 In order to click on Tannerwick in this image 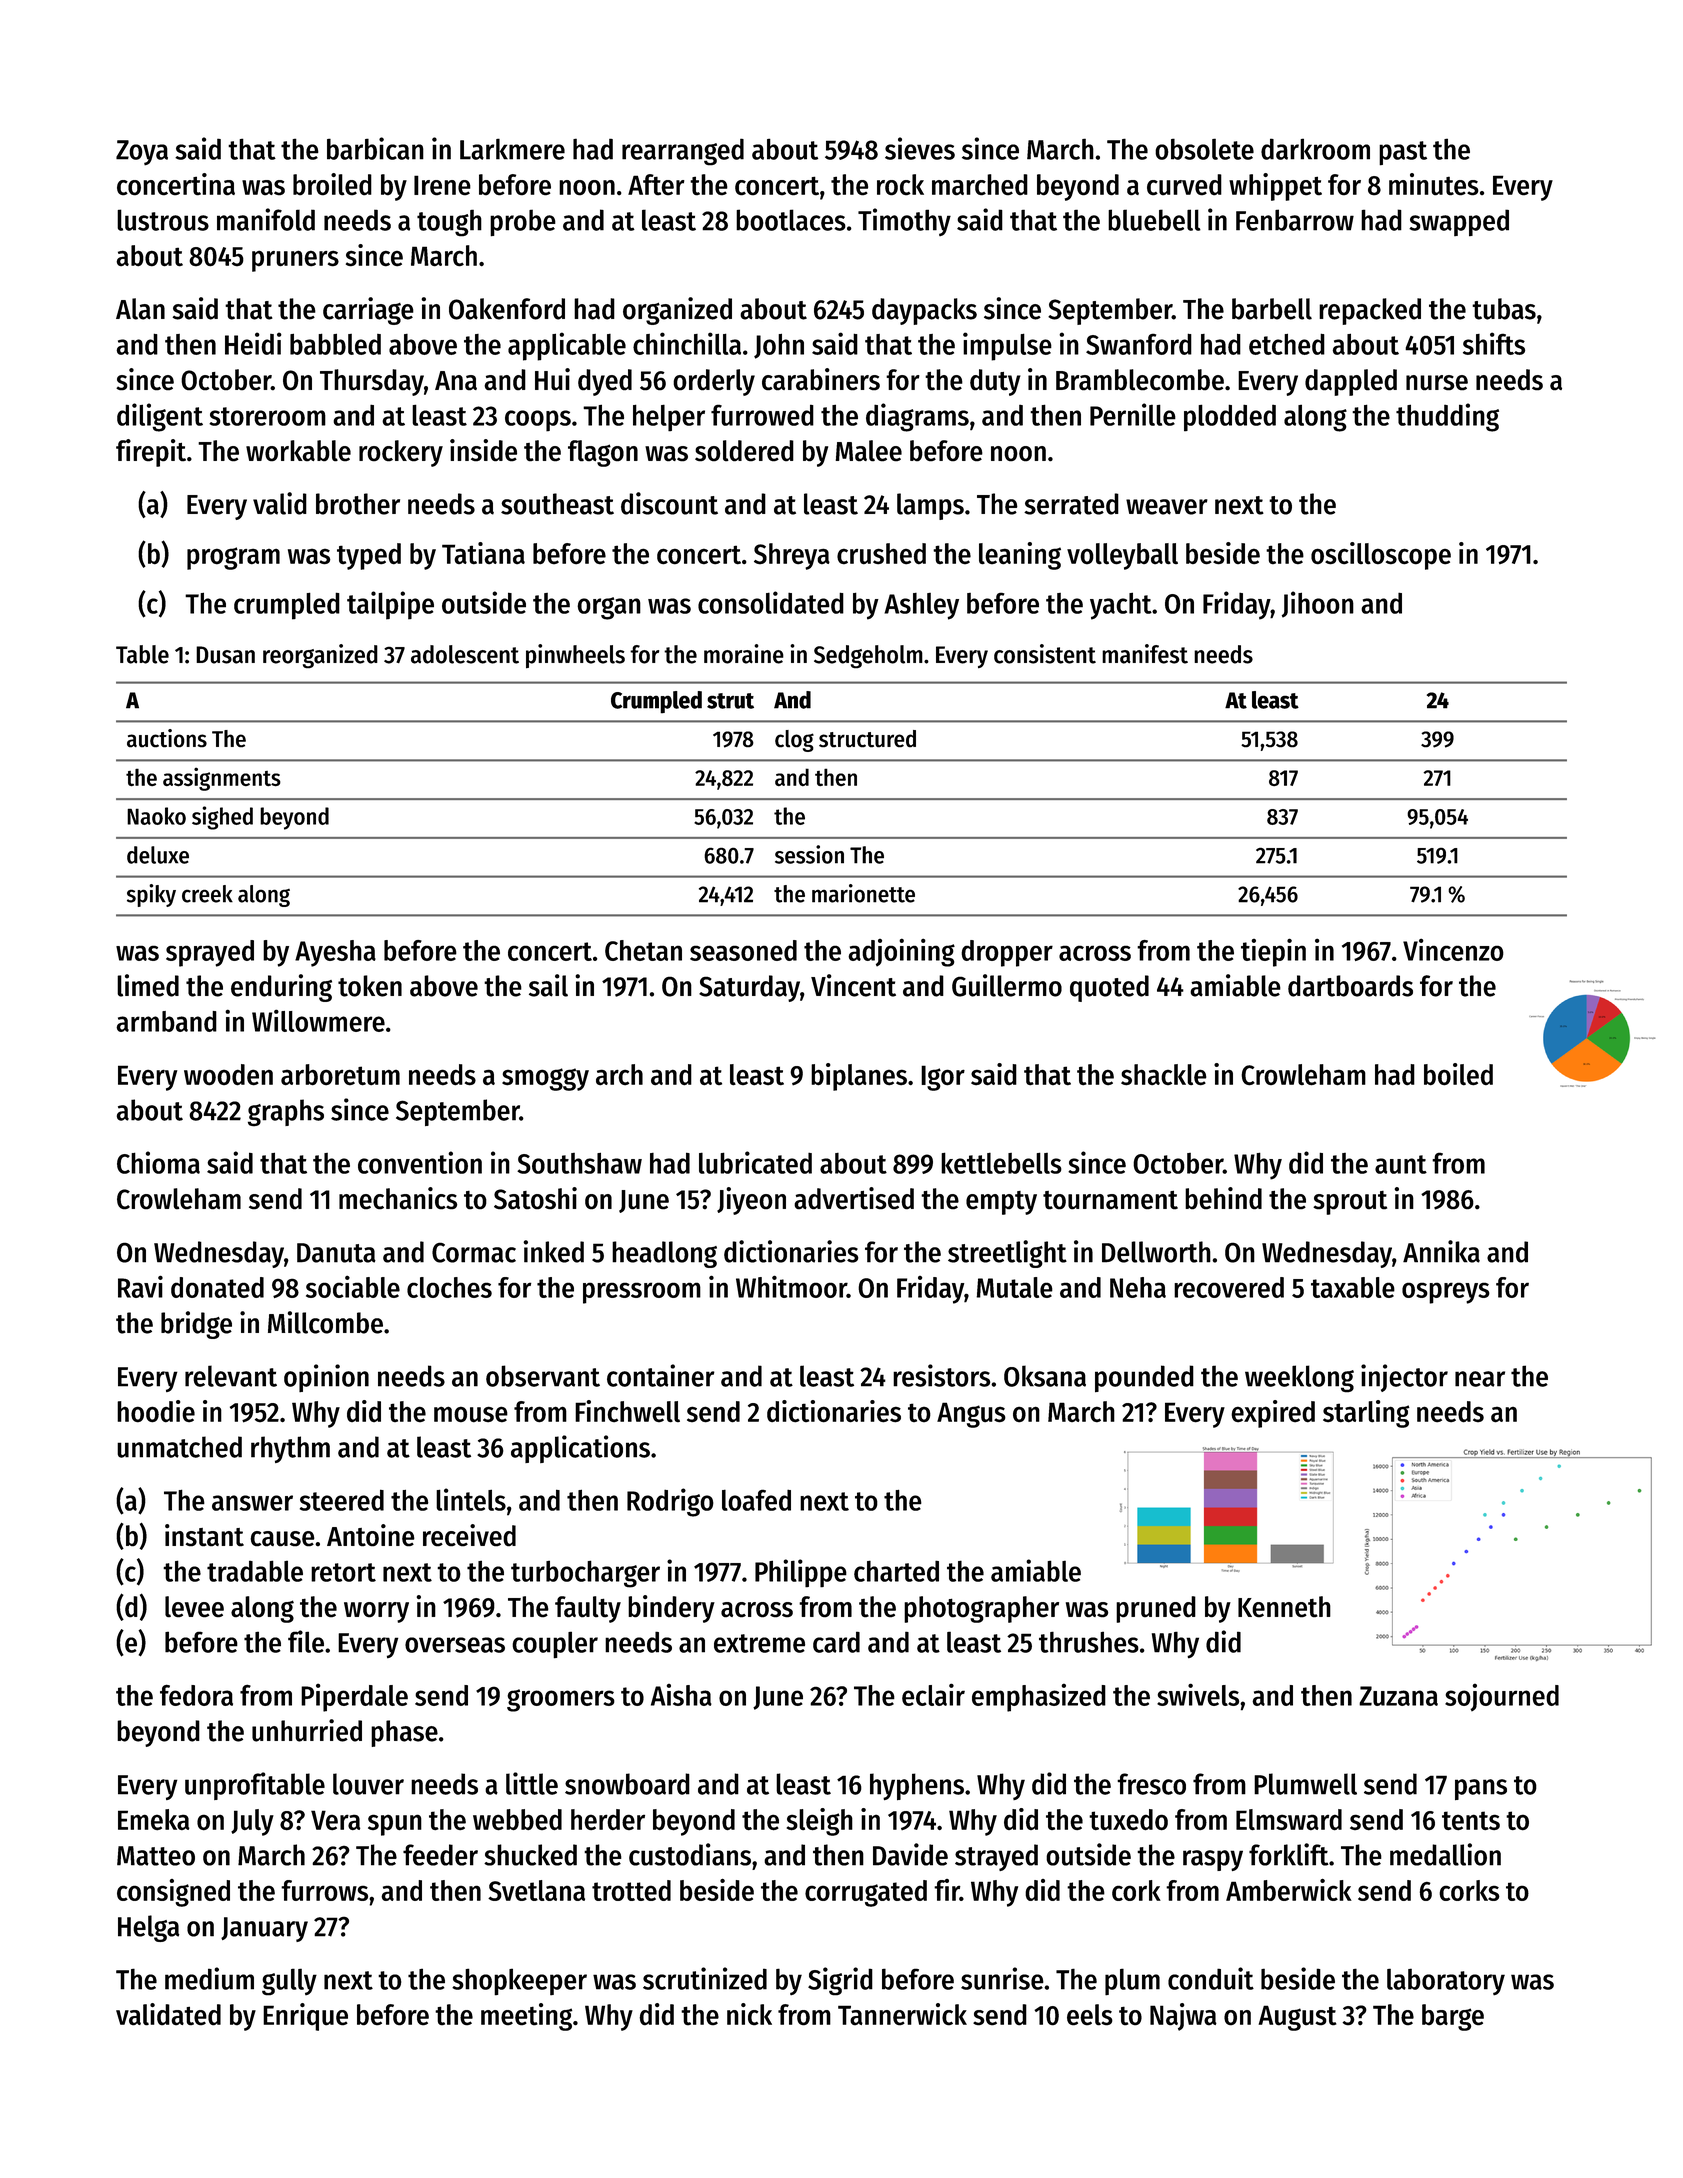, I will do `click(902, 2014)`.
